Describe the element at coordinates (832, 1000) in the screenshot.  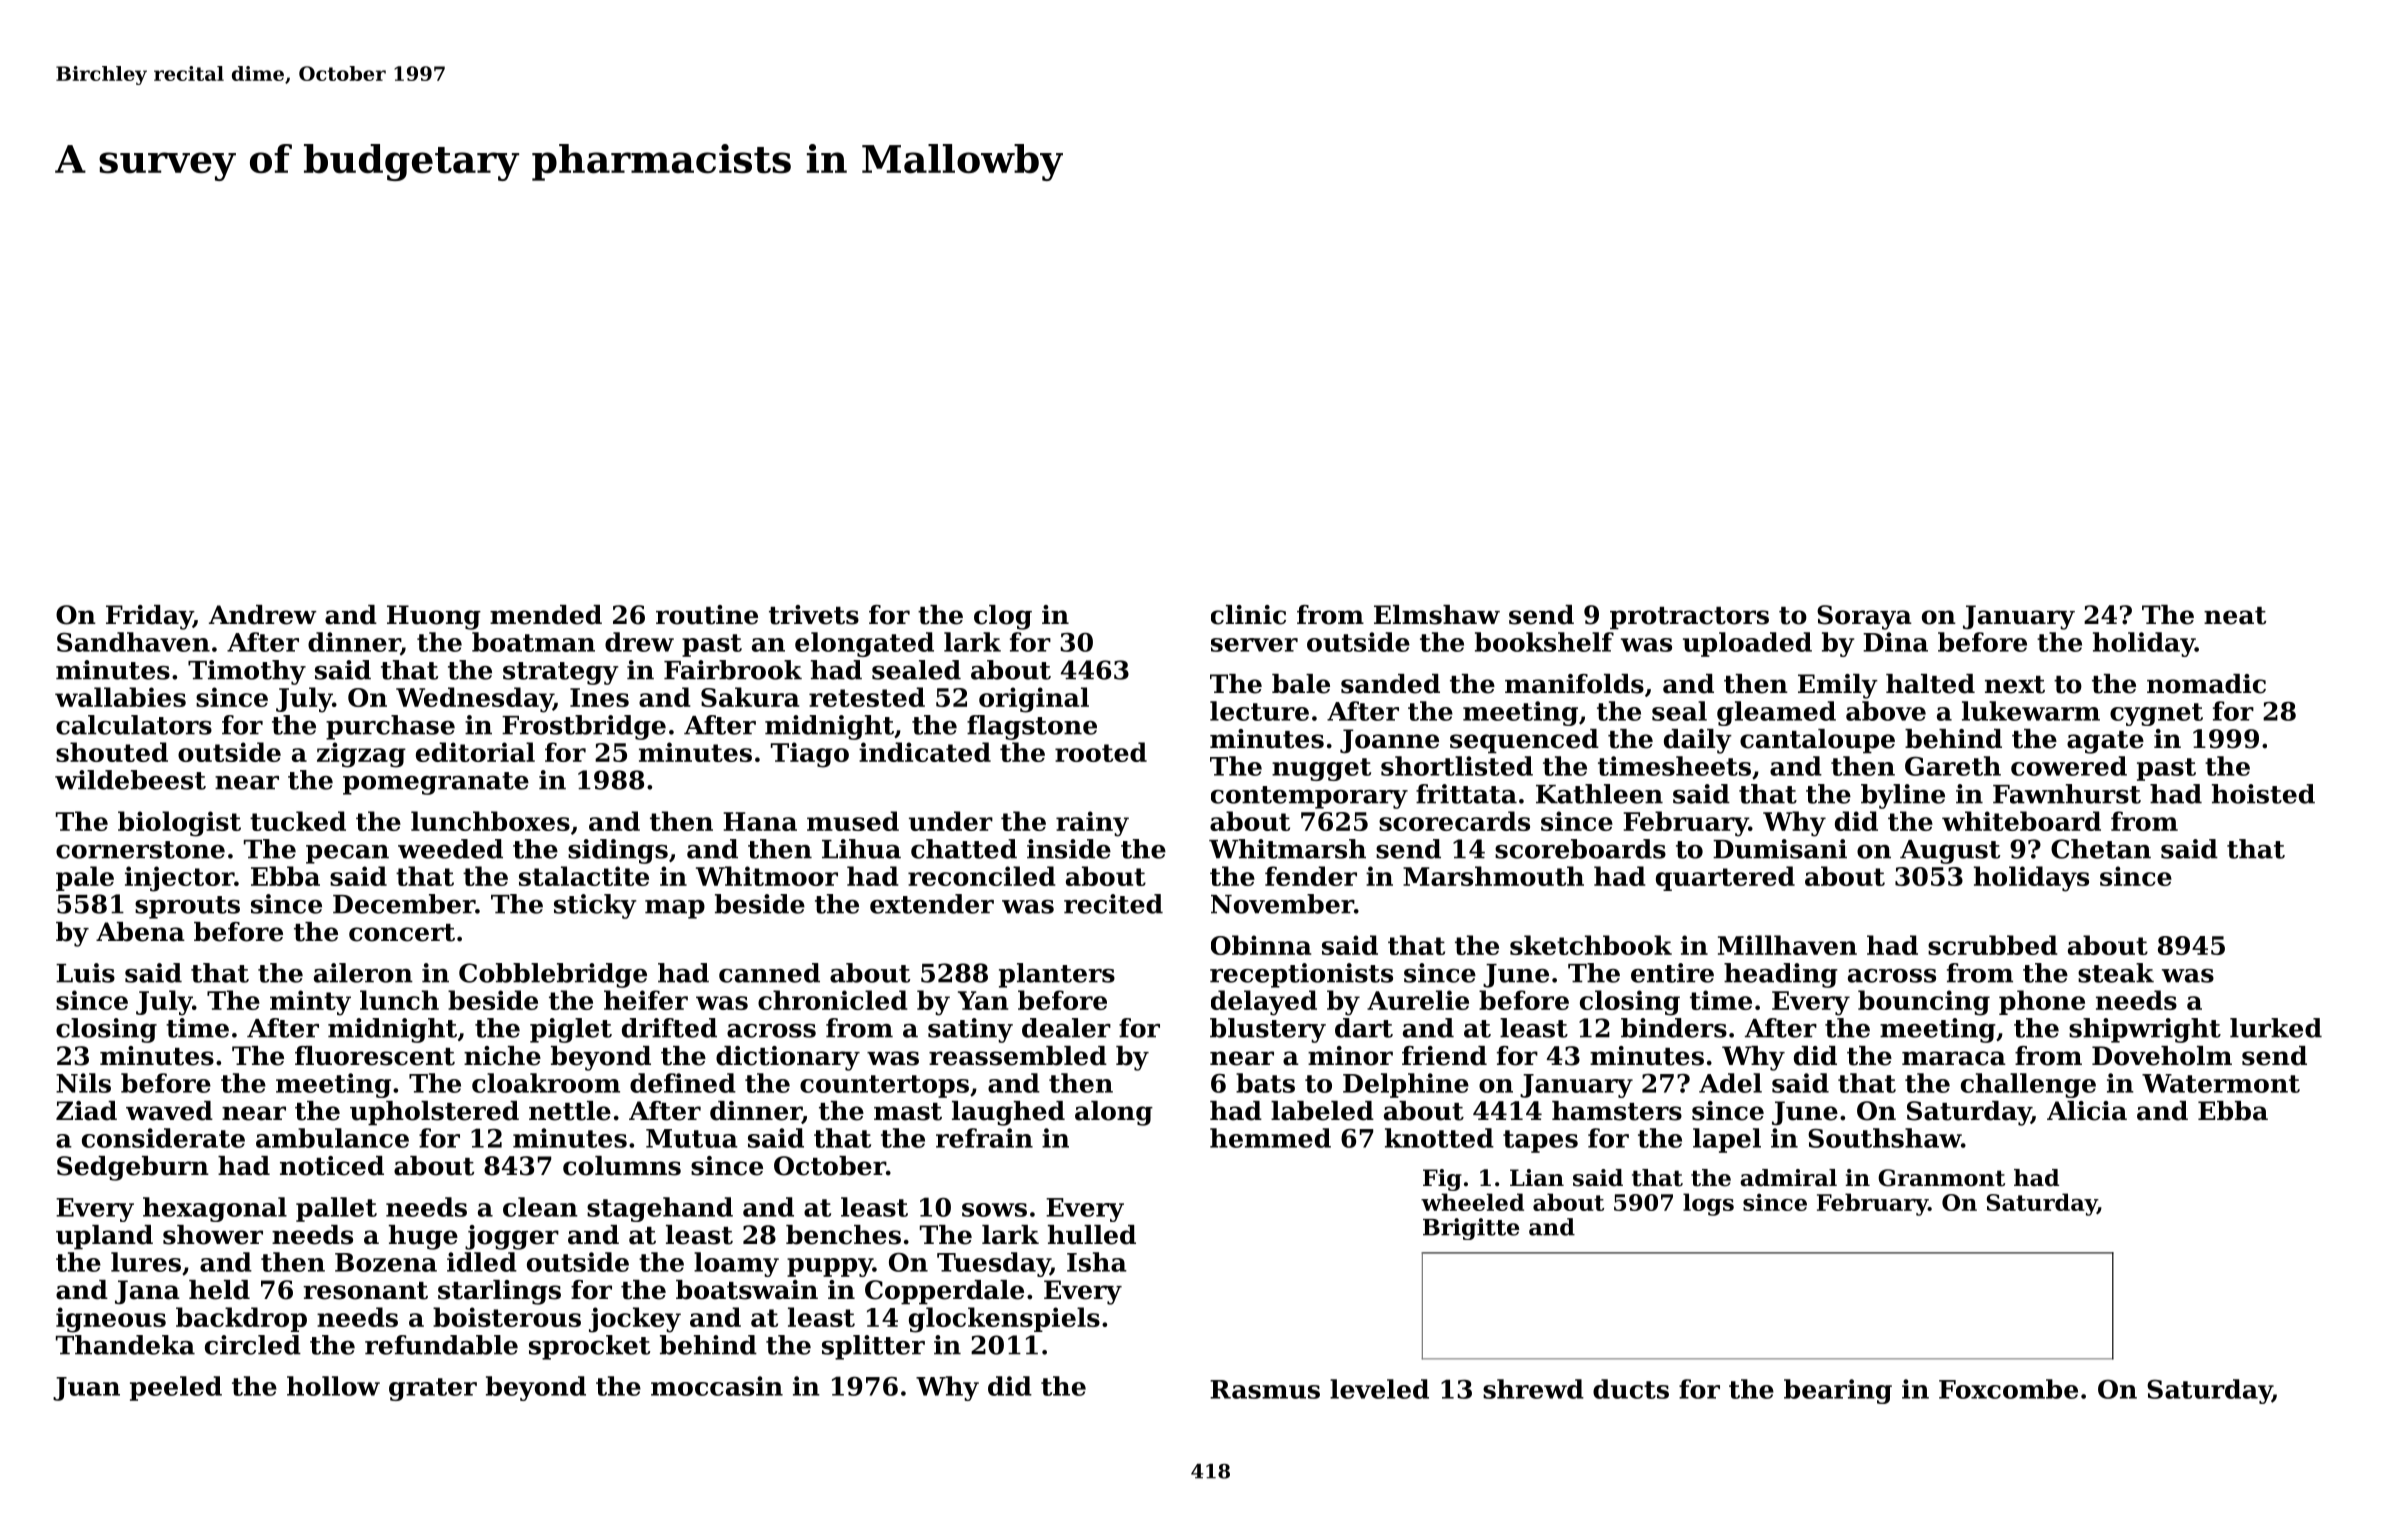
I see `chronicled` at that location.
